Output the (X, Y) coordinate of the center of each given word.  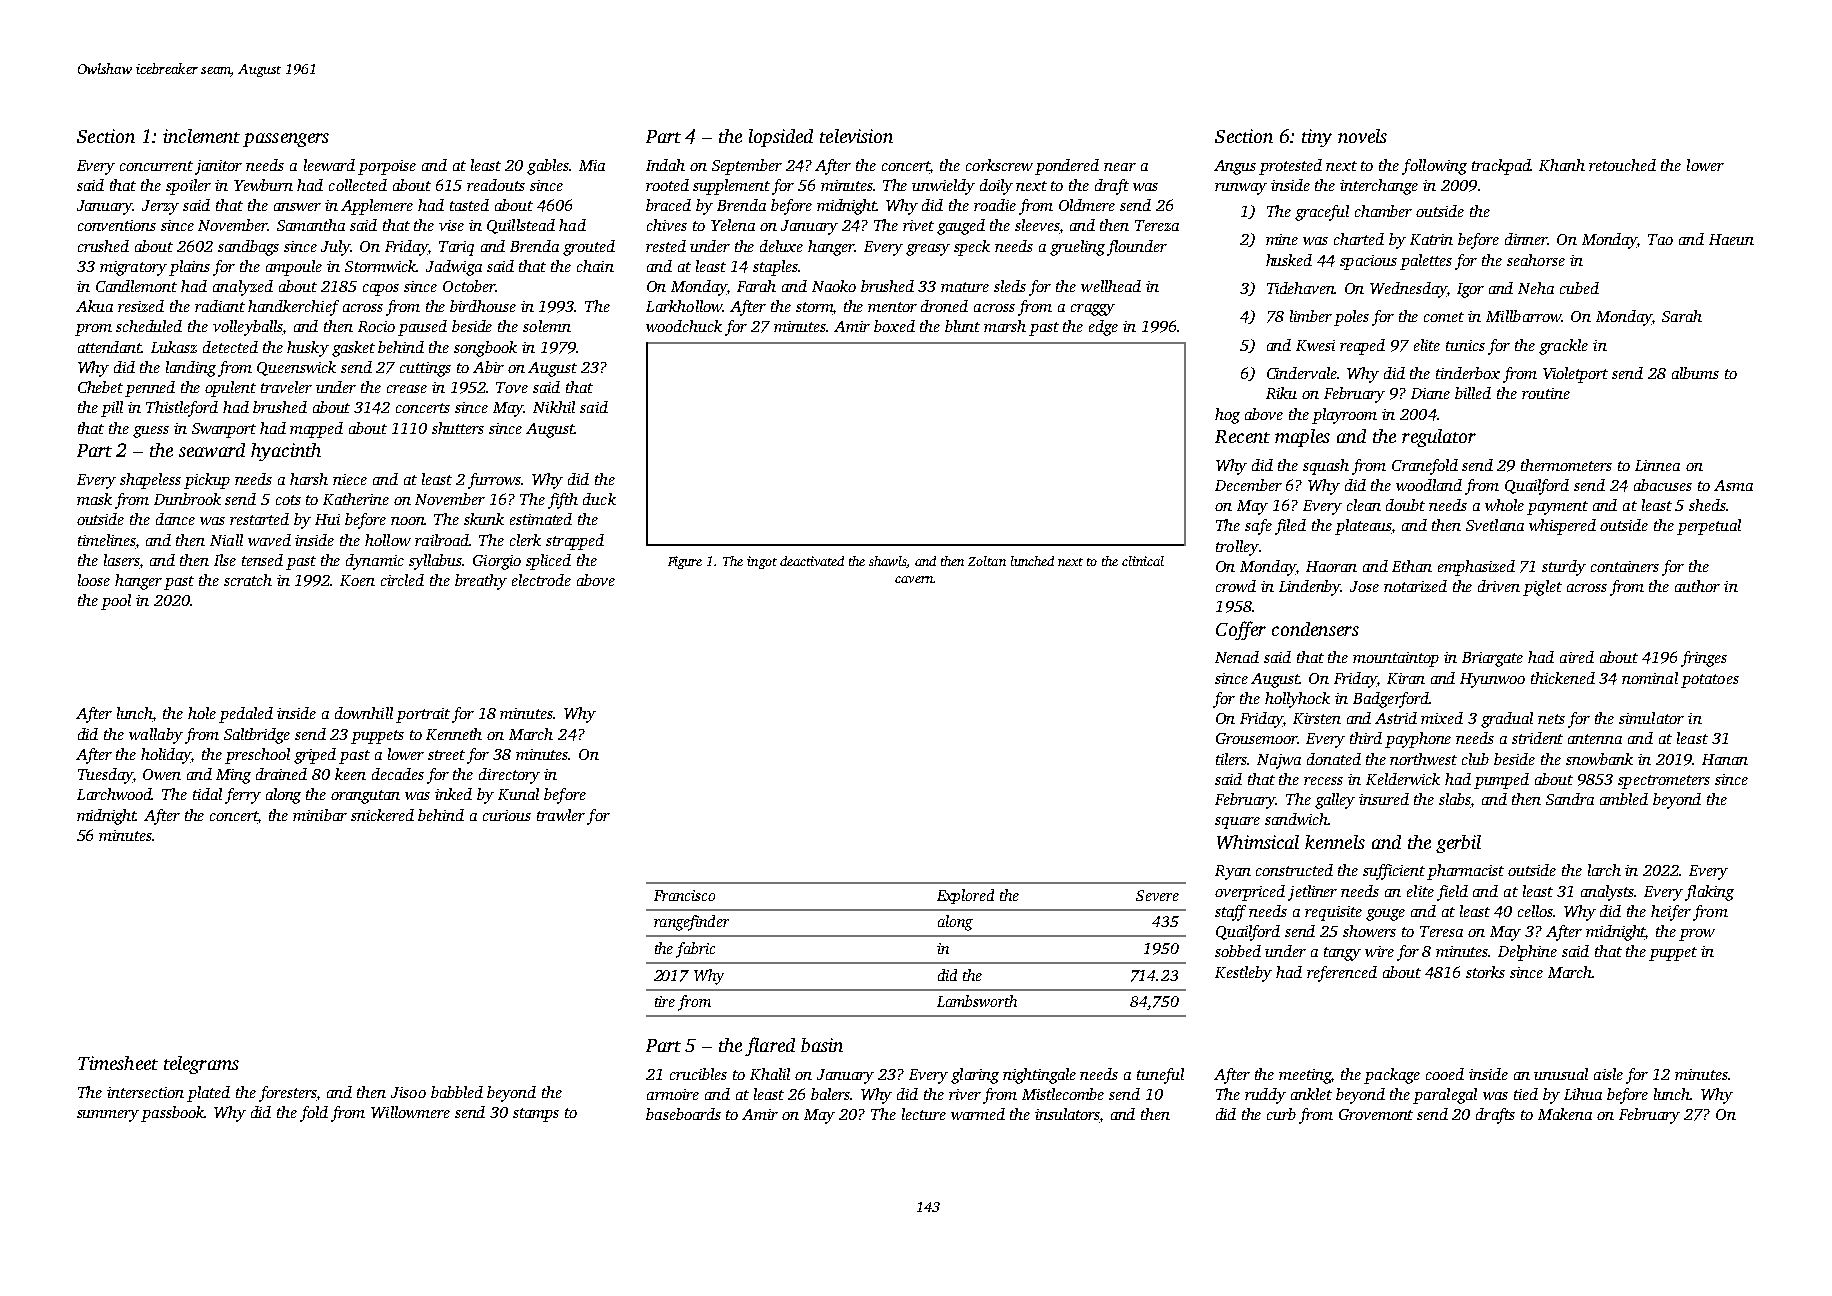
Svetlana (1495, 525)
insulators (1067, 1115)
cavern (914, 579)
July (336, 248)
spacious (1368, 262)
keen (350, 774)
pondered (1067, 167)
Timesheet (118, 1063)
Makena (1565, 1114)
